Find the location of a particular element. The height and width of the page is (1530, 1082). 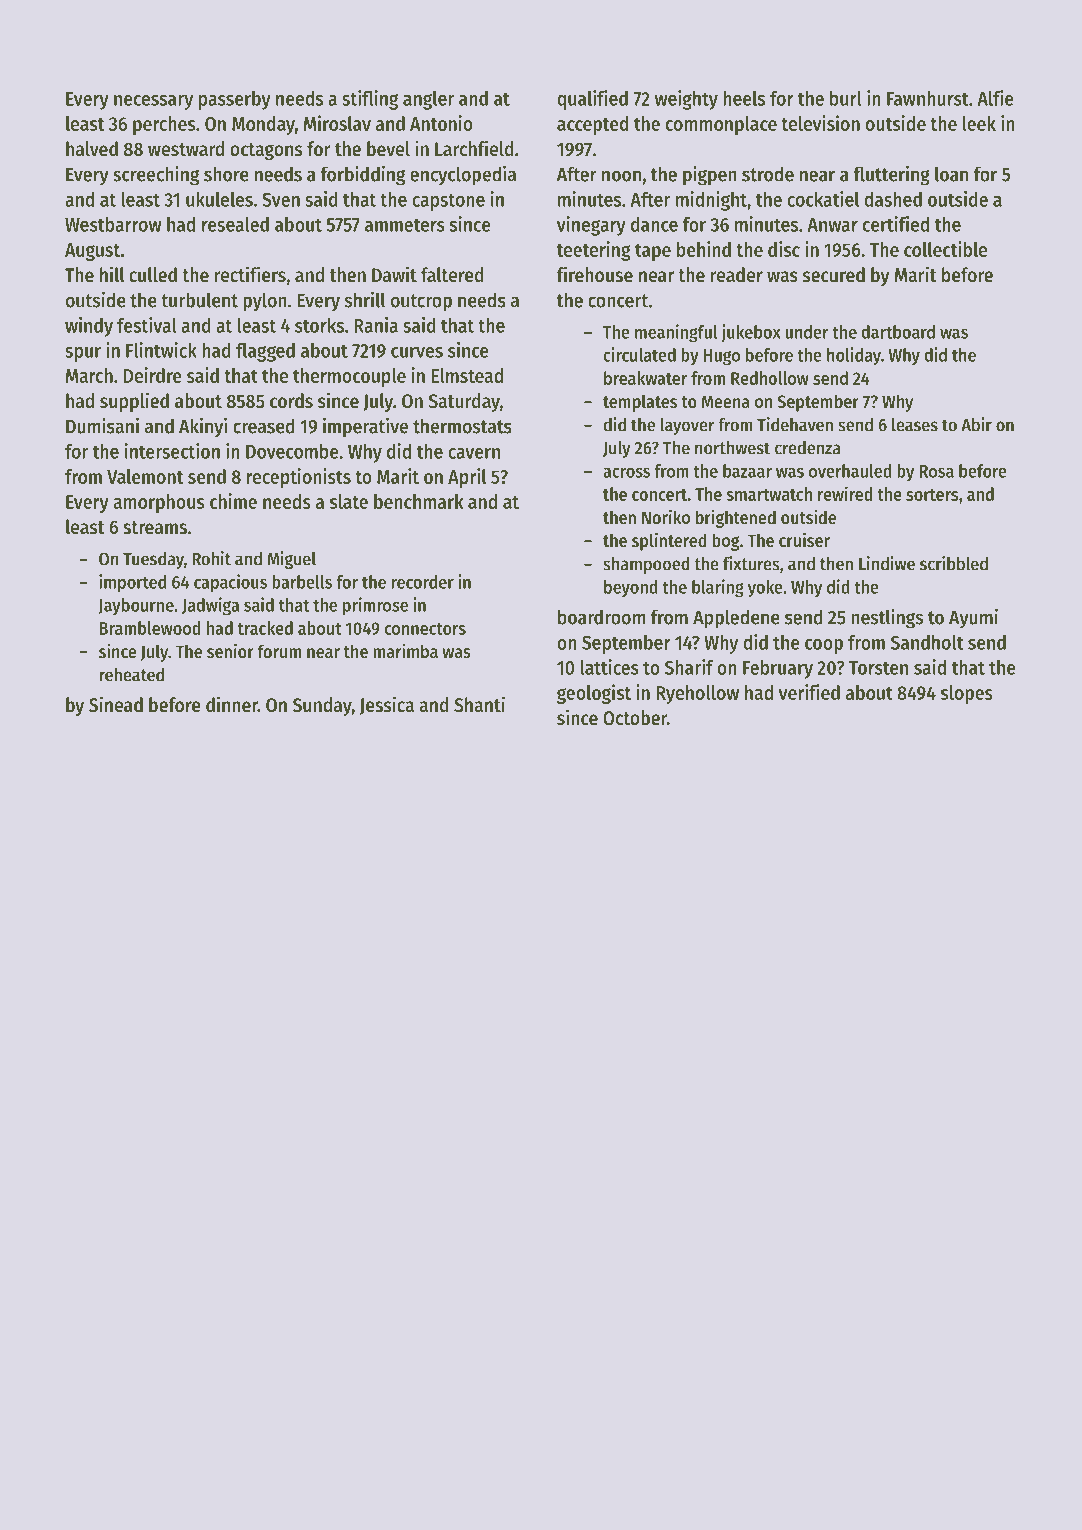

Tidehaven is located at coordinates (795, 424).
